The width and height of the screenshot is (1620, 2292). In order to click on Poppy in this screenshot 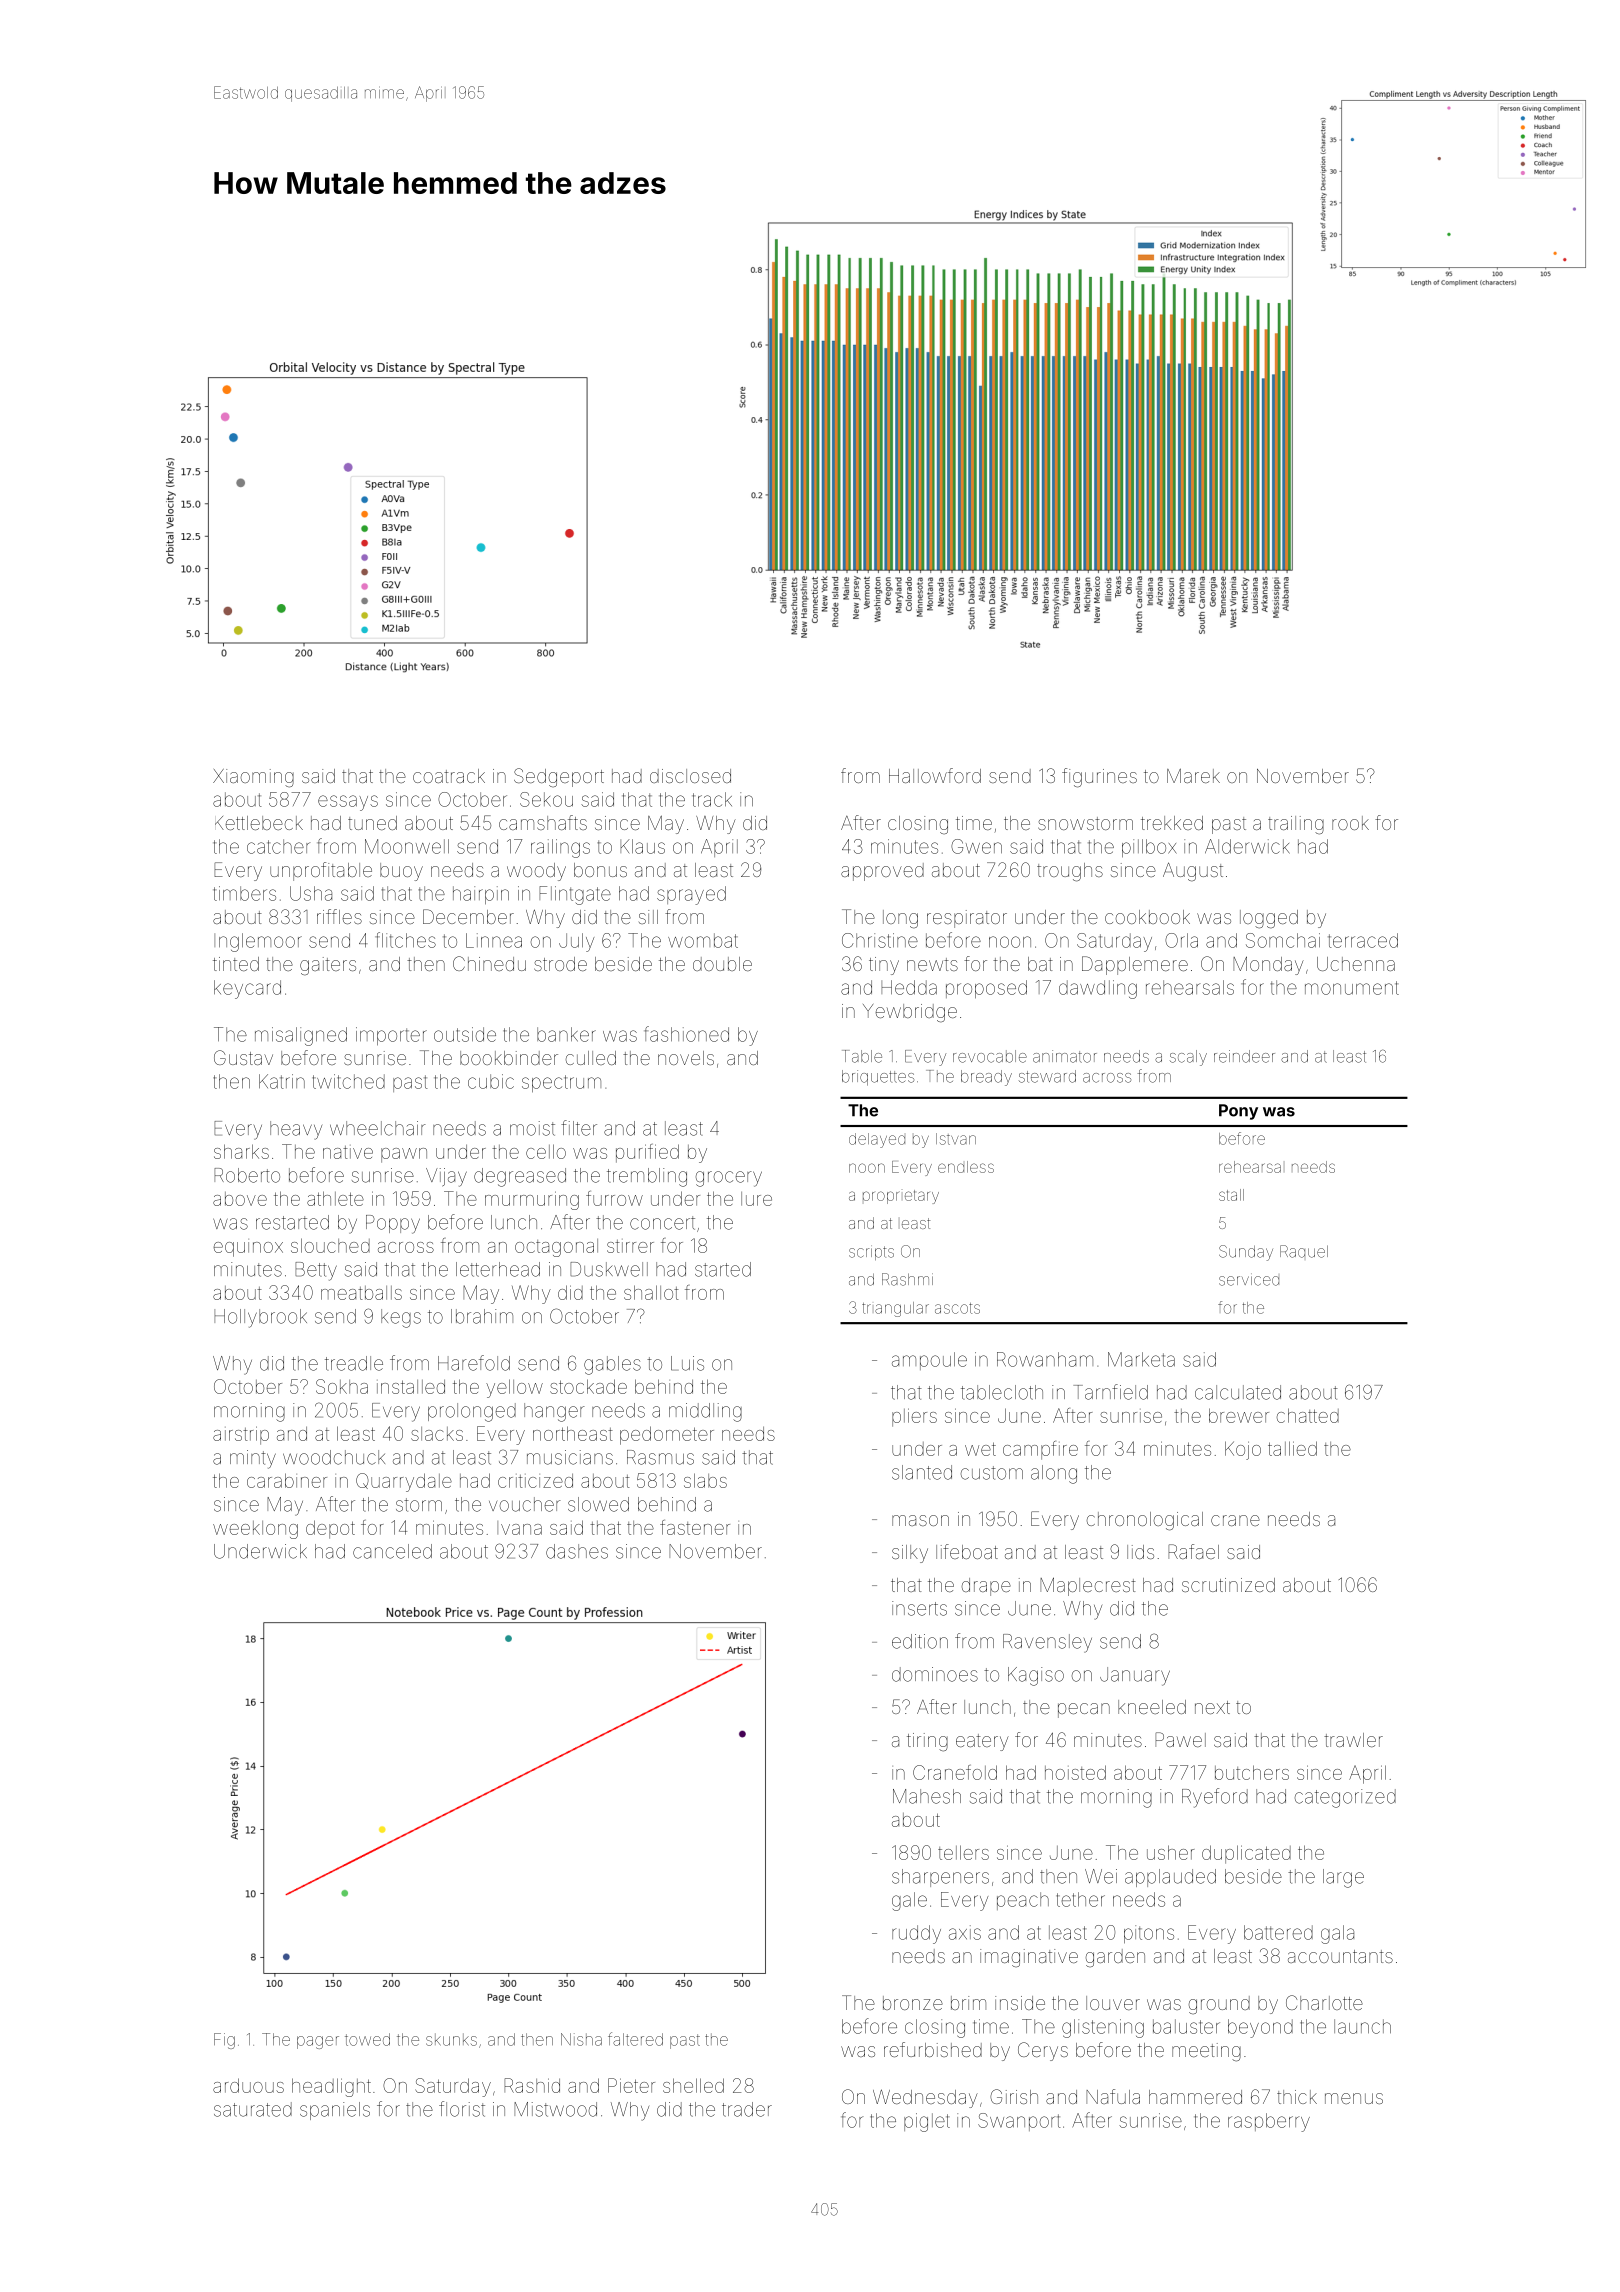, I will do `click(393, 1224)`.
